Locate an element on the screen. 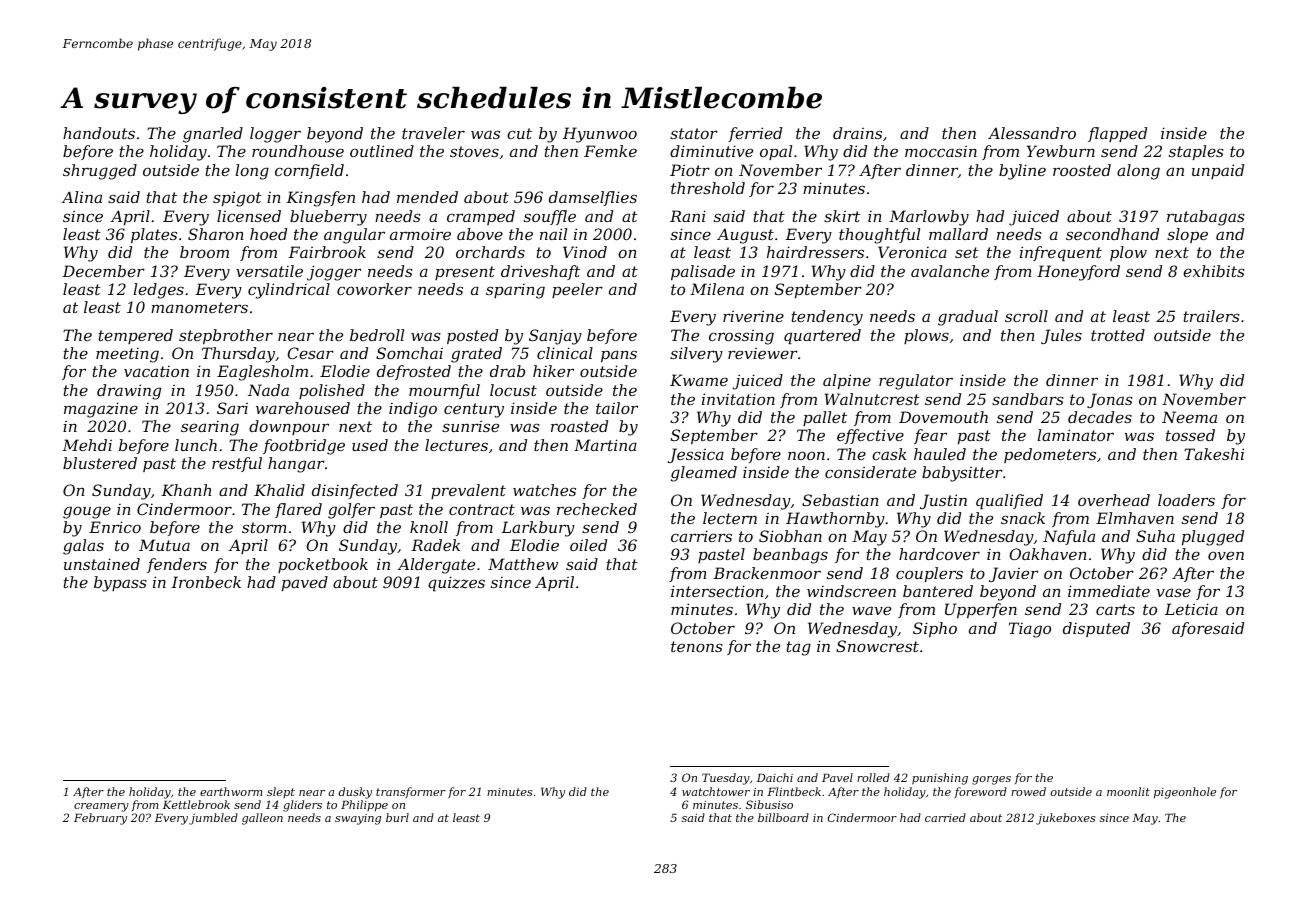 This screenshot has width=1308, height=924. cornfield is located at coordinates (309, 171).
